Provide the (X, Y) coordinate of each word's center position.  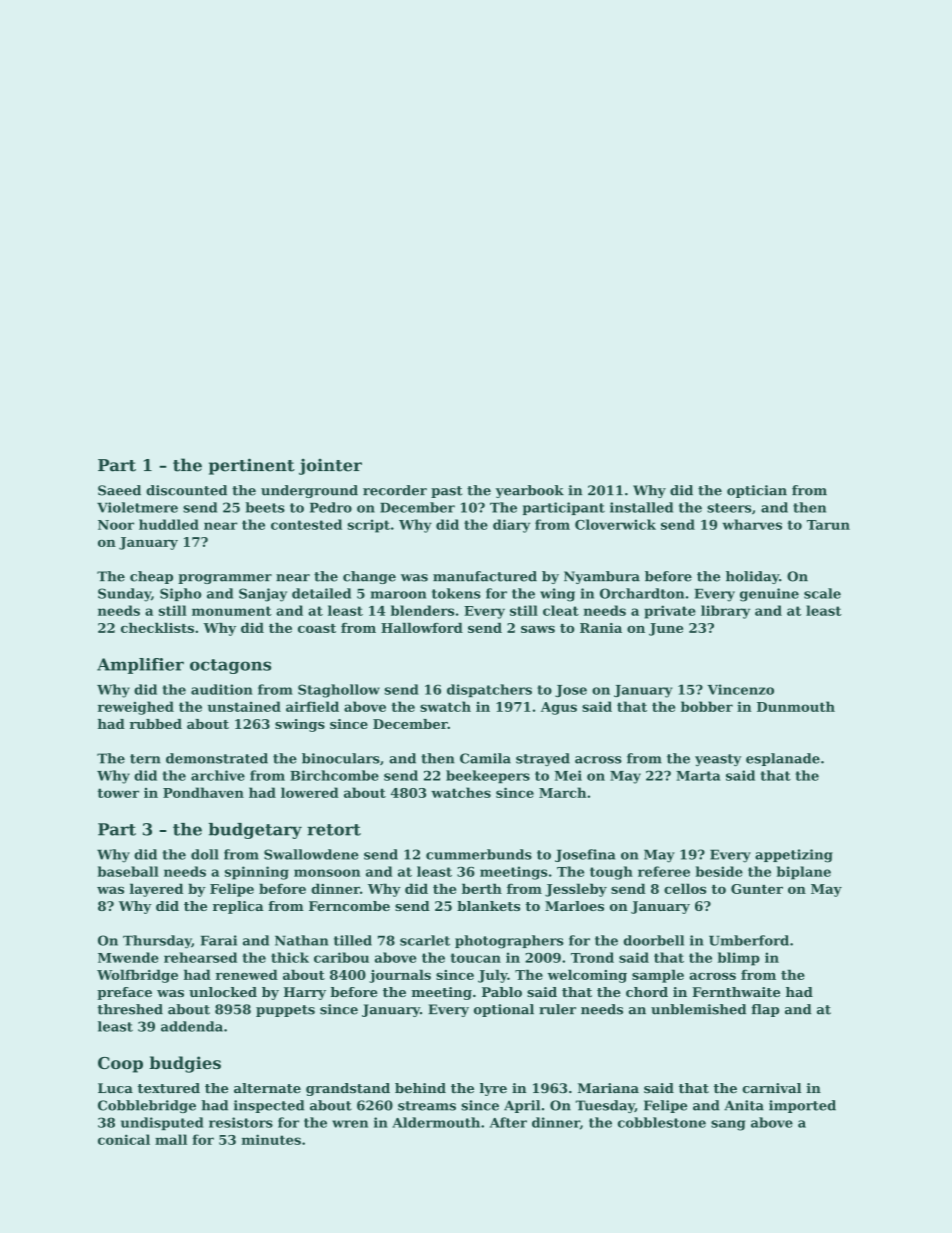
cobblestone (662, 1122)
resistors (241, 1122)
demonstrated (217, 758)
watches (461, 792)
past (446, 492)
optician (757, 491)
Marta (698, 776)
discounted (186, 490)
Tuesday (605, 1106)
